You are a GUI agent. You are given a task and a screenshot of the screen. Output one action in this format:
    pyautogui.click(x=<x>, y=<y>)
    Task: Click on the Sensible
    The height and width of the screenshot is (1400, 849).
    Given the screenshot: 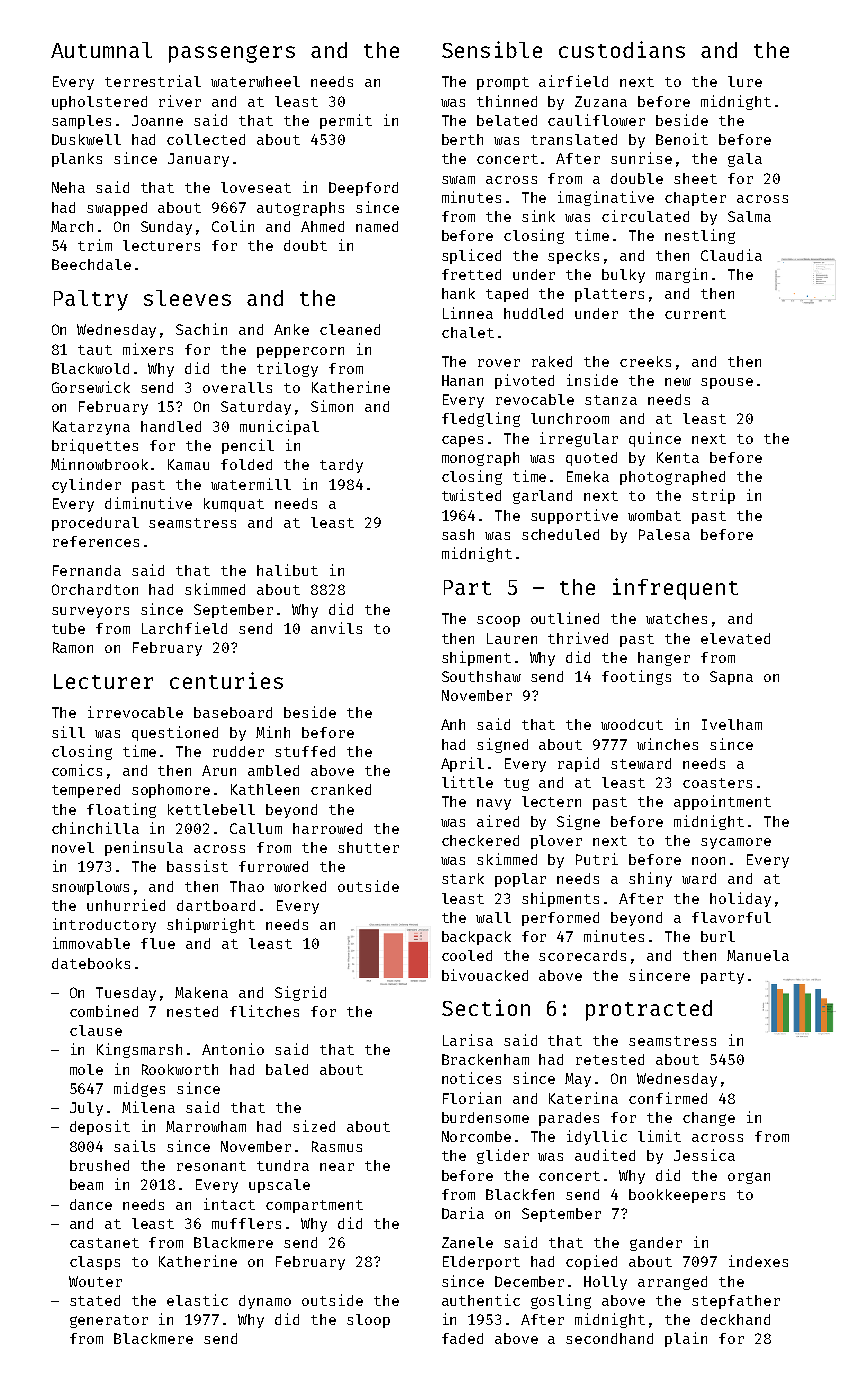 What is the action you would take?
    pyautogui.click(x=492, y=49)
